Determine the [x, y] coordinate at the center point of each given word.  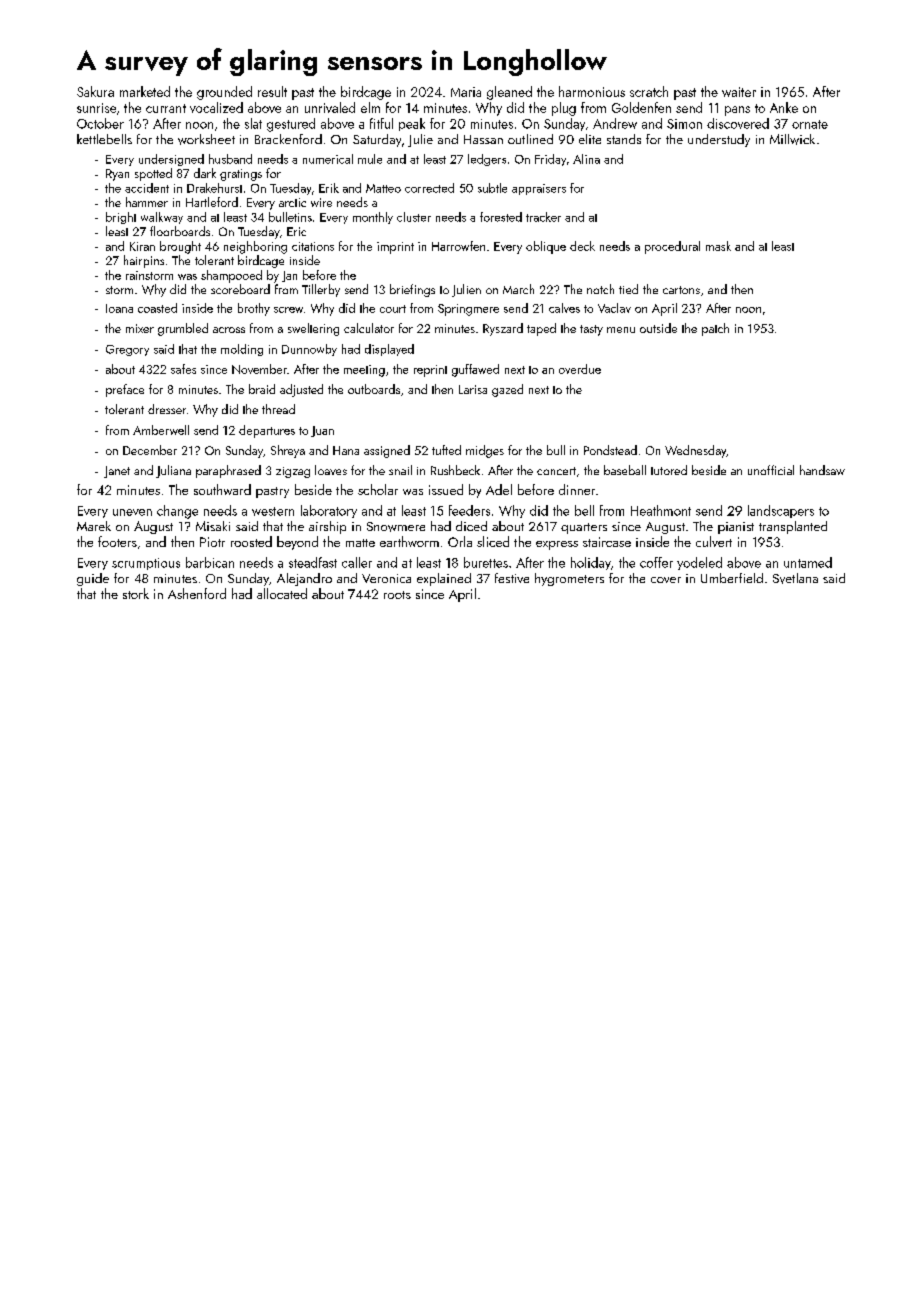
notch [600, 289]
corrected [429, 188]
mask [718, 246]
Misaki [213, 526]
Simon [684, 124]
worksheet [206, 139]
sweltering [313, 329]
